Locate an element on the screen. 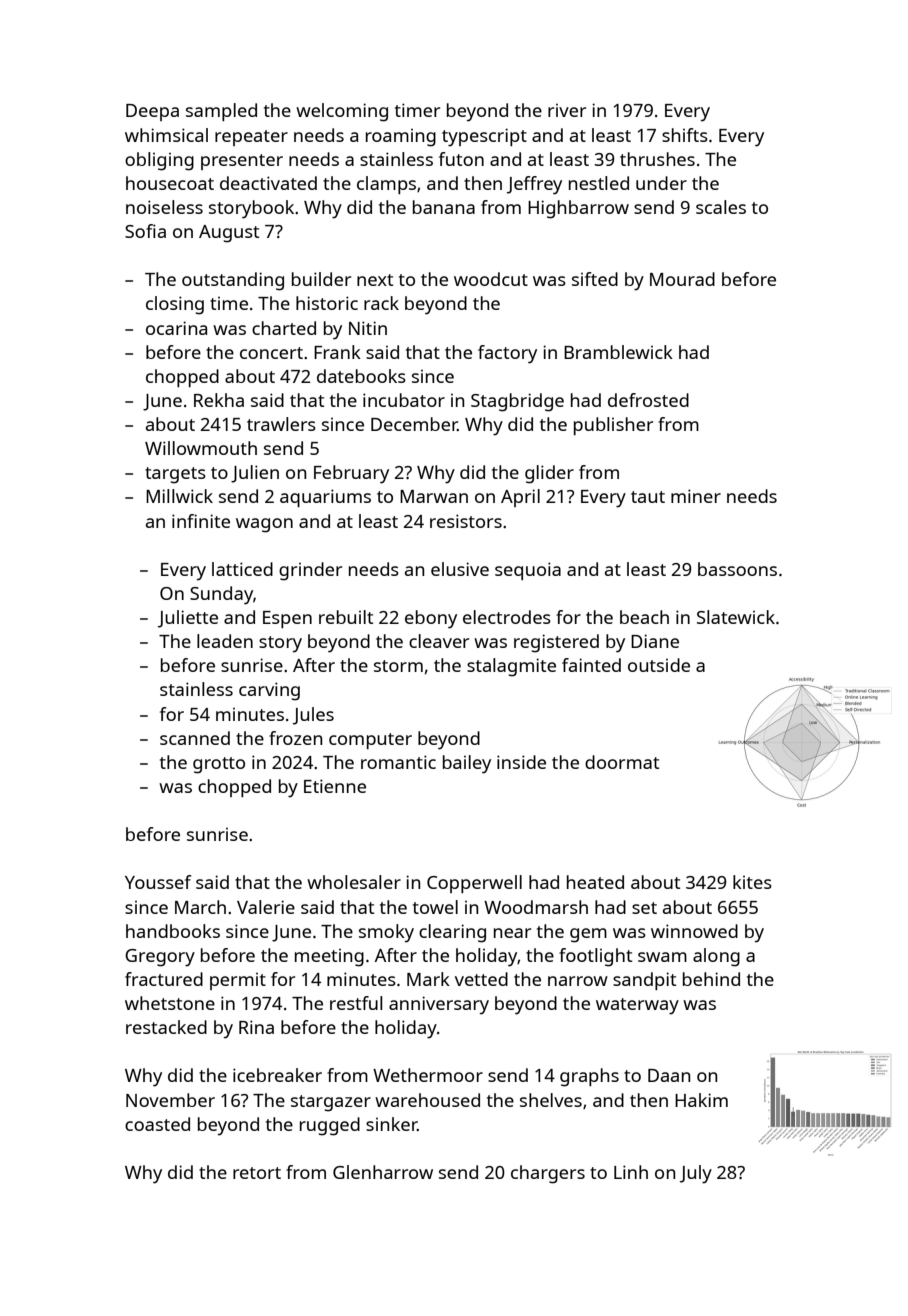 The image size is (908, 1316). builder is located at coordinates (321, 279).
